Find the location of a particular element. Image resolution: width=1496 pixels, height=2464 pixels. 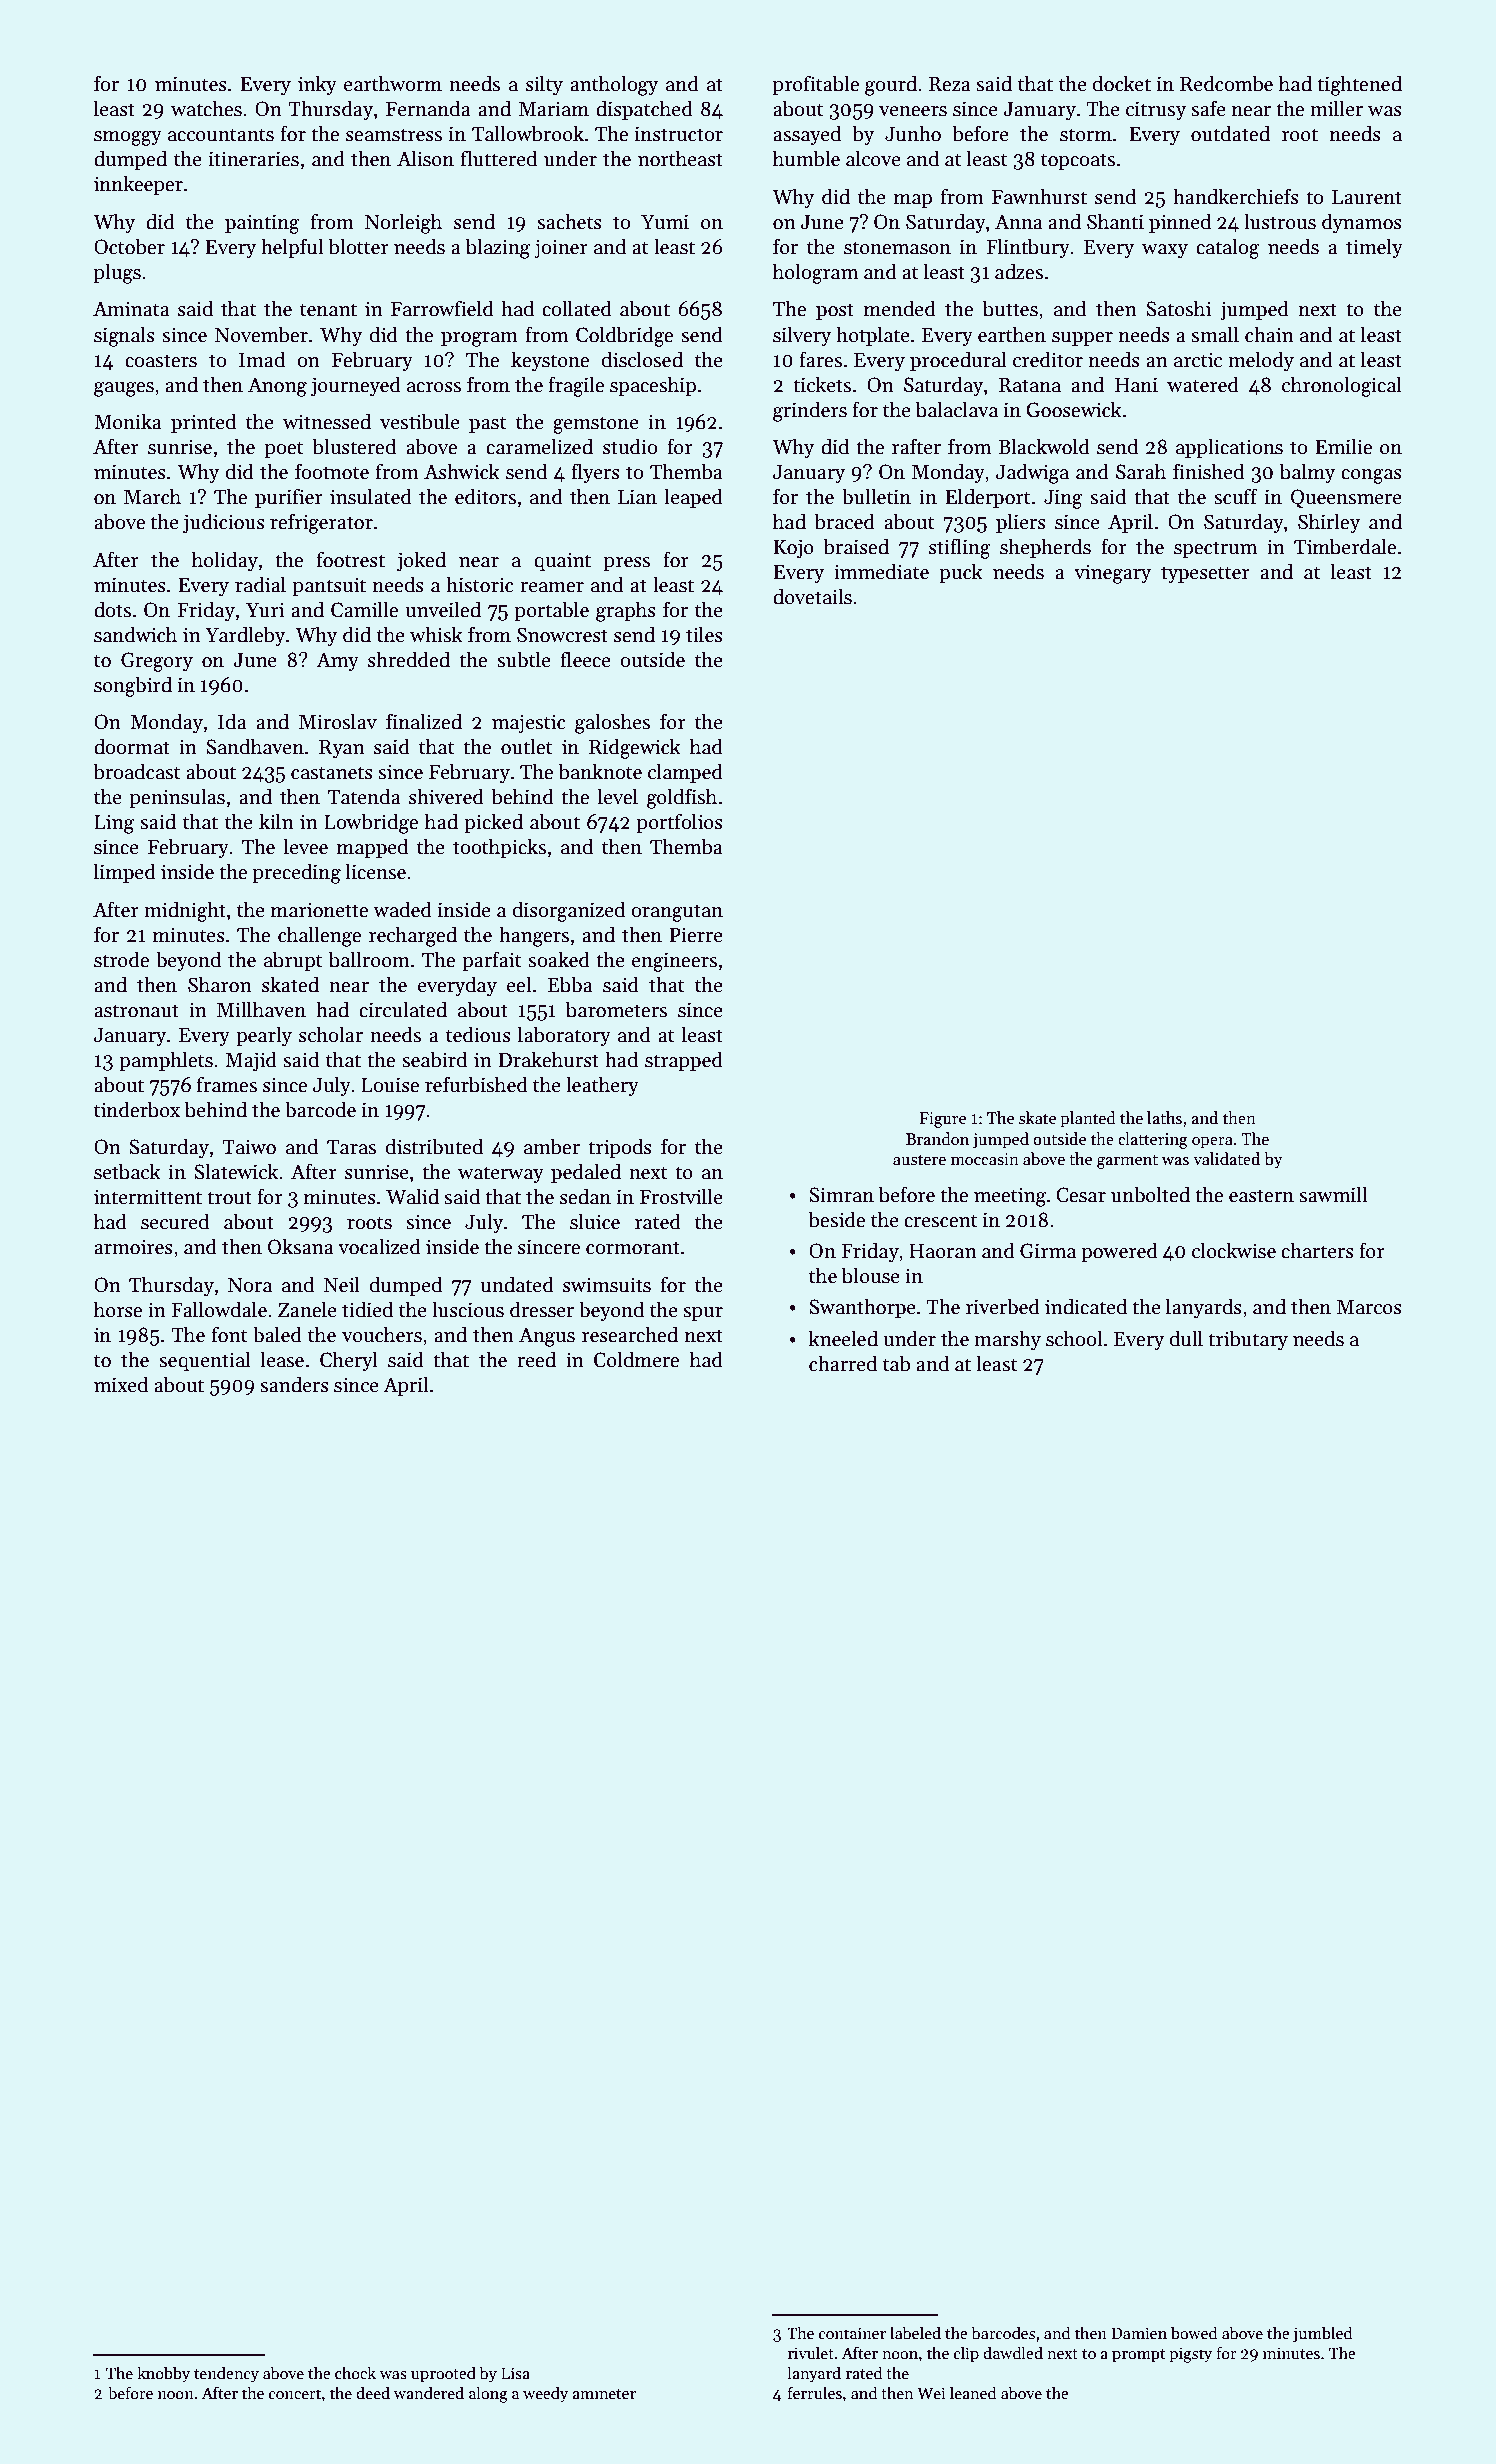

knobby is located at coordinates (163, 2374).
